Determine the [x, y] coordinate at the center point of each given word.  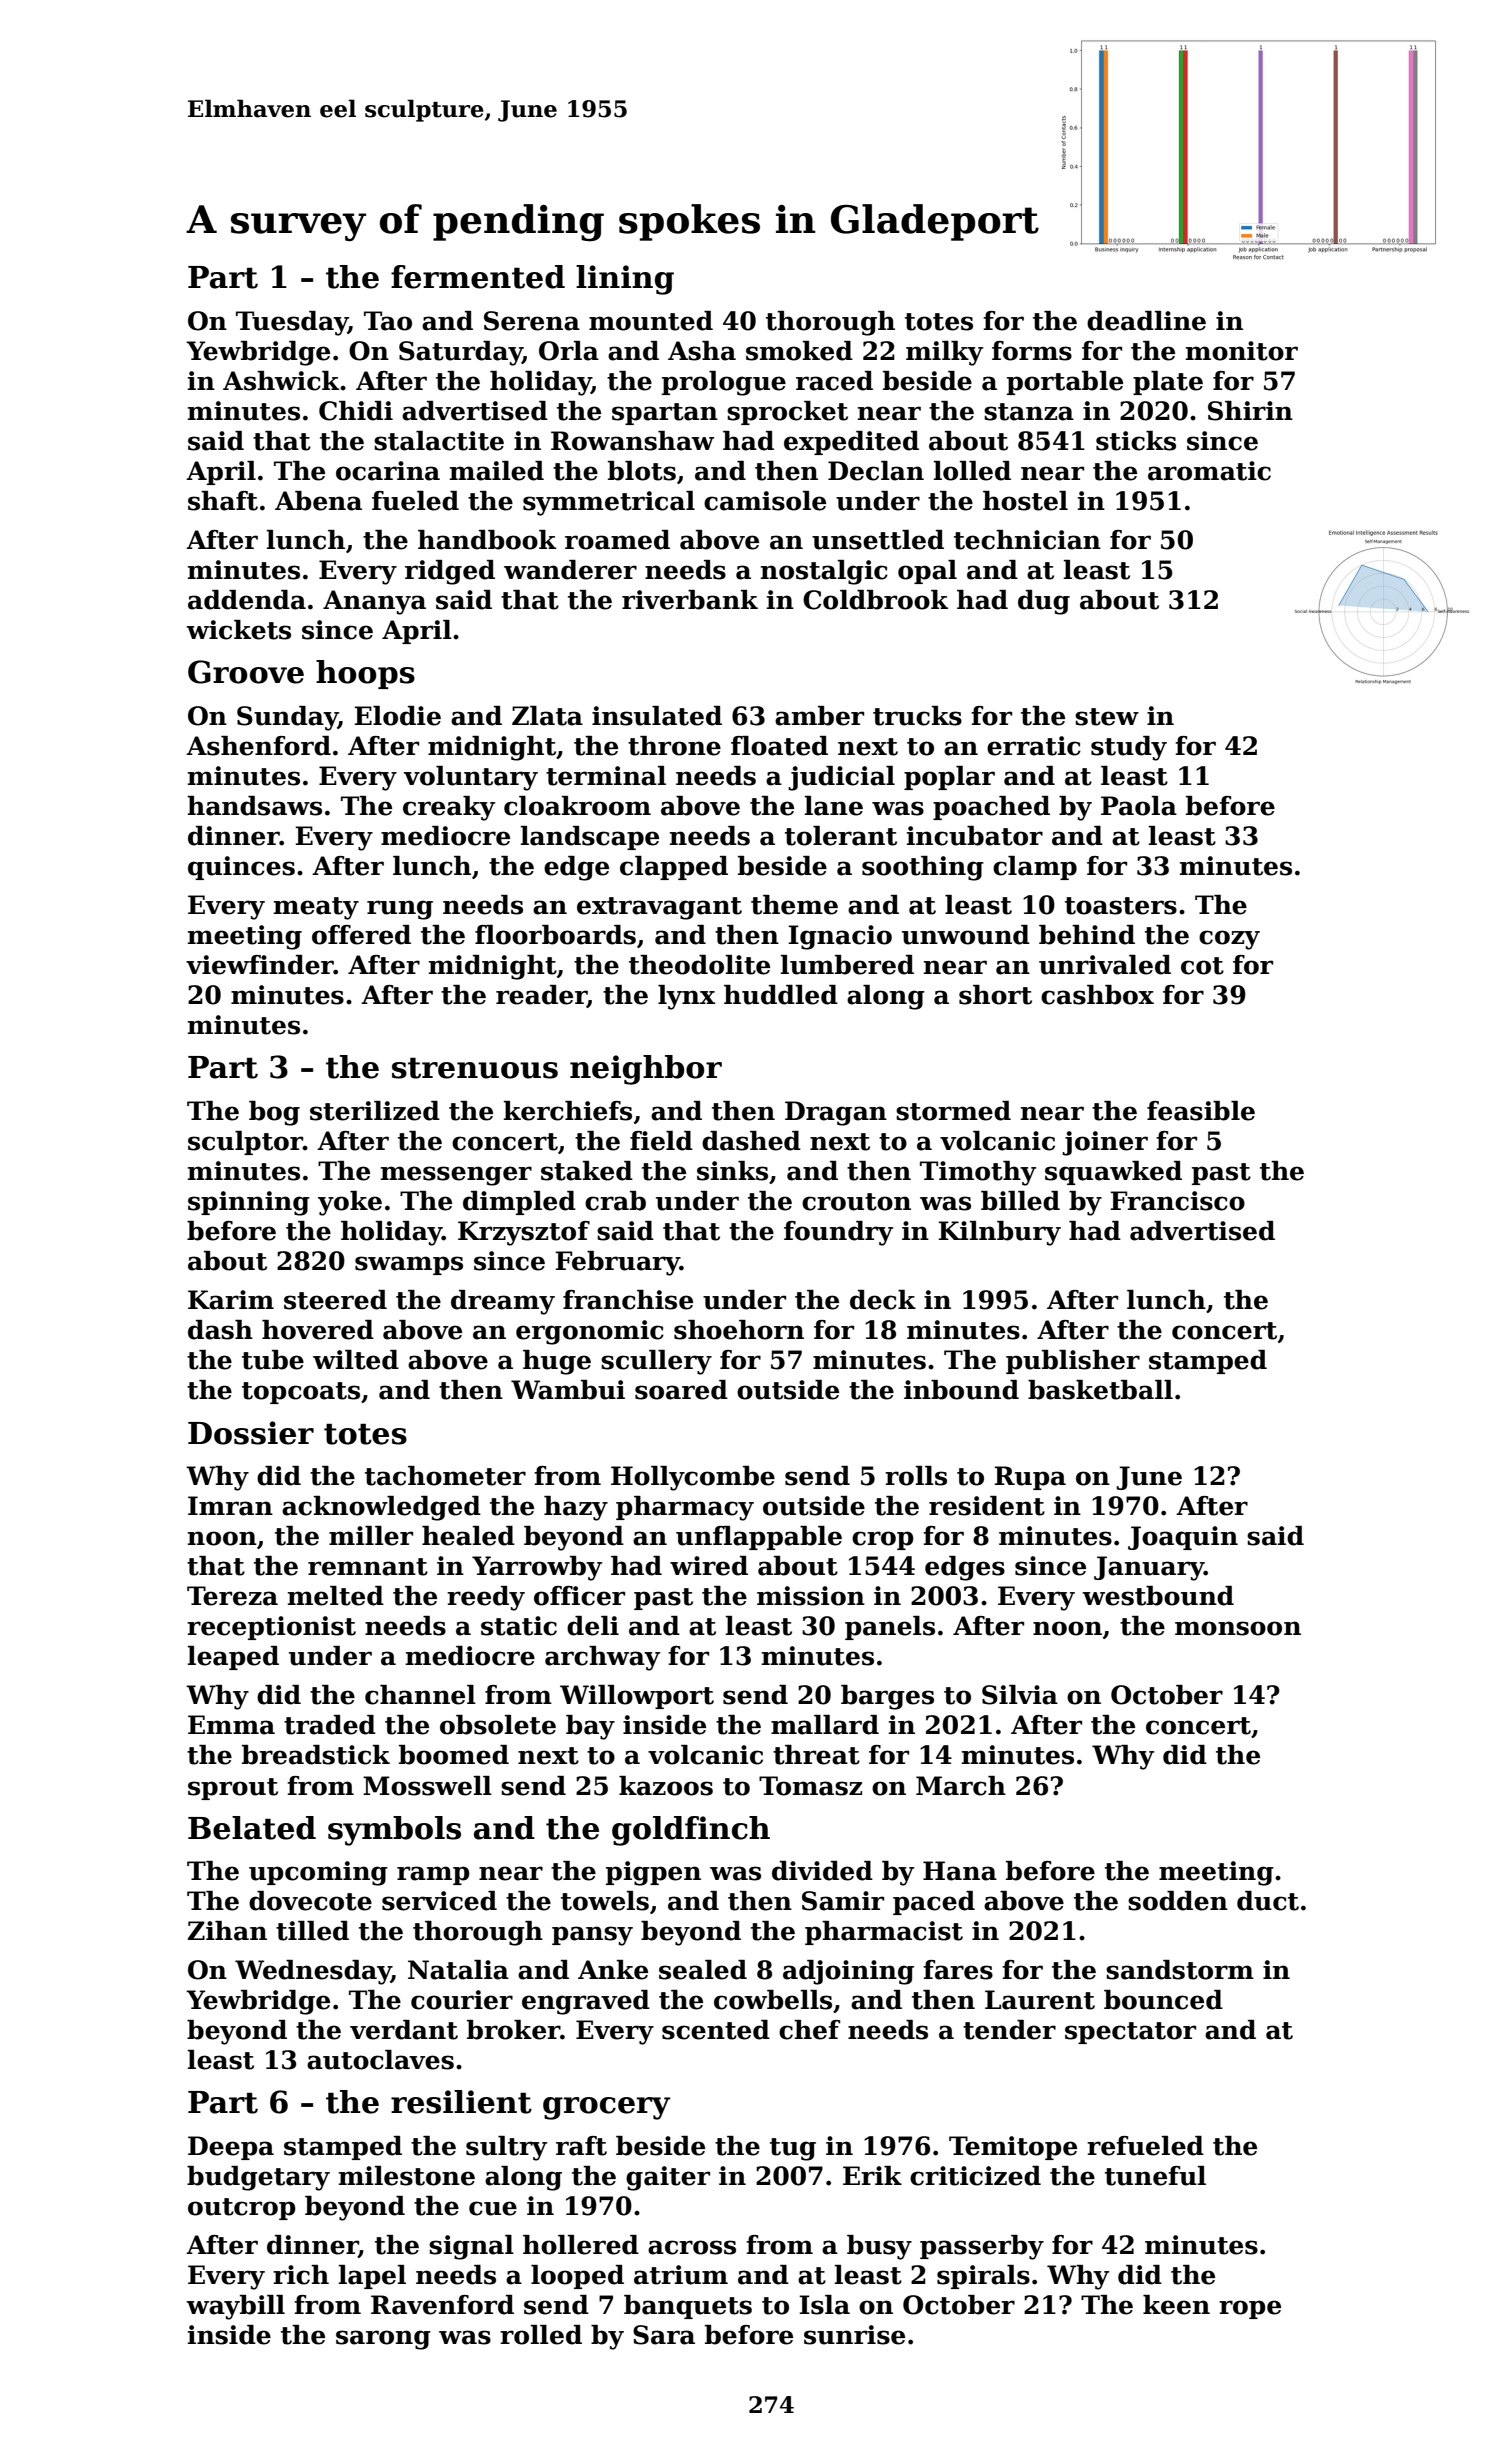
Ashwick [281, 381]
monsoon [1238, 1628]
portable [1065, 383]
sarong [383, 2340]
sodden [1178, 1901]
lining [625, 280]
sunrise [854, 2335]
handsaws [254, 806]
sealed [703, 1970]
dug [1044, 602]
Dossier [251, 1433]
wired [709, 1566]
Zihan [227, 1931]
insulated [657, 716]
